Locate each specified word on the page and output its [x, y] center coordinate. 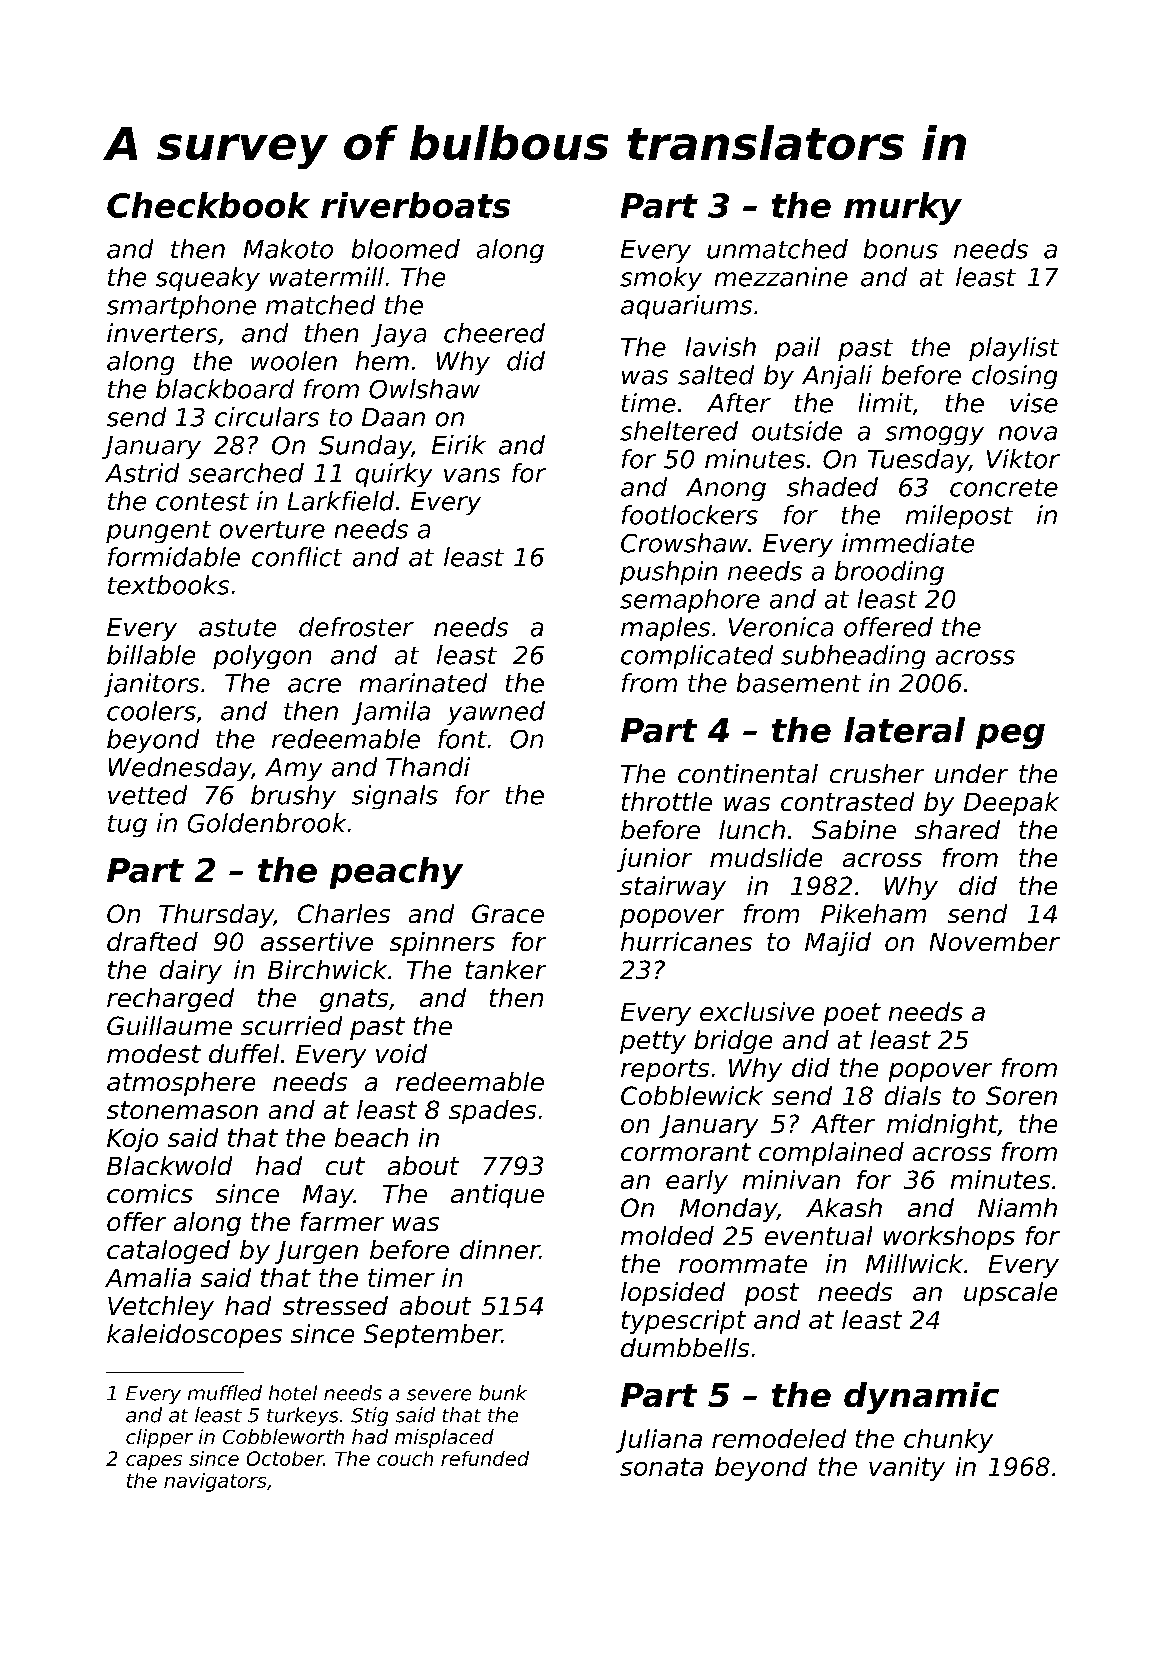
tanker [506, 969]
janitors [151, 685]
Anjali [837, 377]
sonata [661, 1467]
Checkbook [208, 205]
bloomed [406, 249]
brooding [889, 573]
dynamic [921, 1398]
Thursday [216, 916]
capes [154, 1462]
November [995, 941]
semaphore [690, 601]
